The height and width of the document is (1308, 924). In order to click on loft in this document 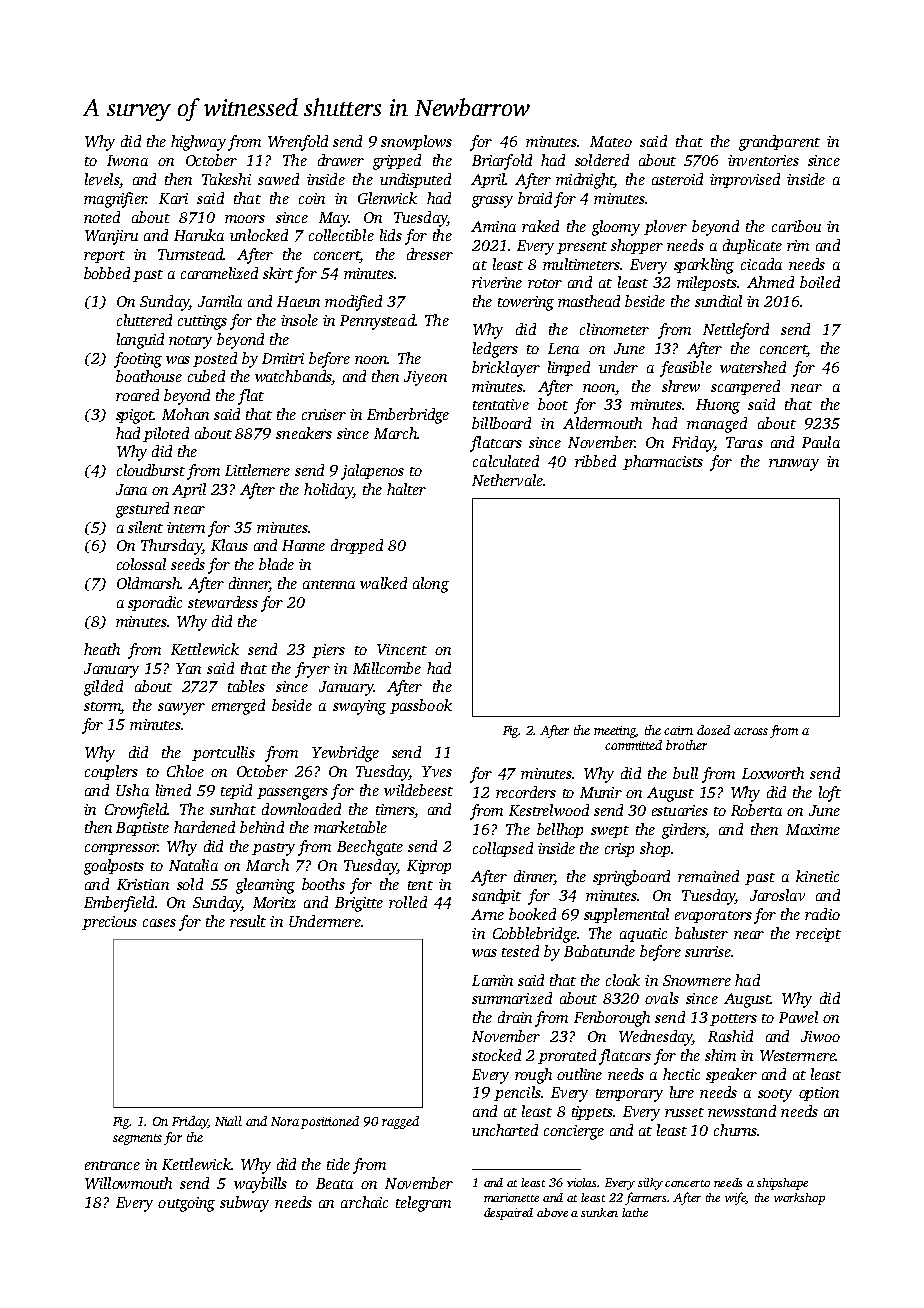, I will do `click(830, 794)`.
